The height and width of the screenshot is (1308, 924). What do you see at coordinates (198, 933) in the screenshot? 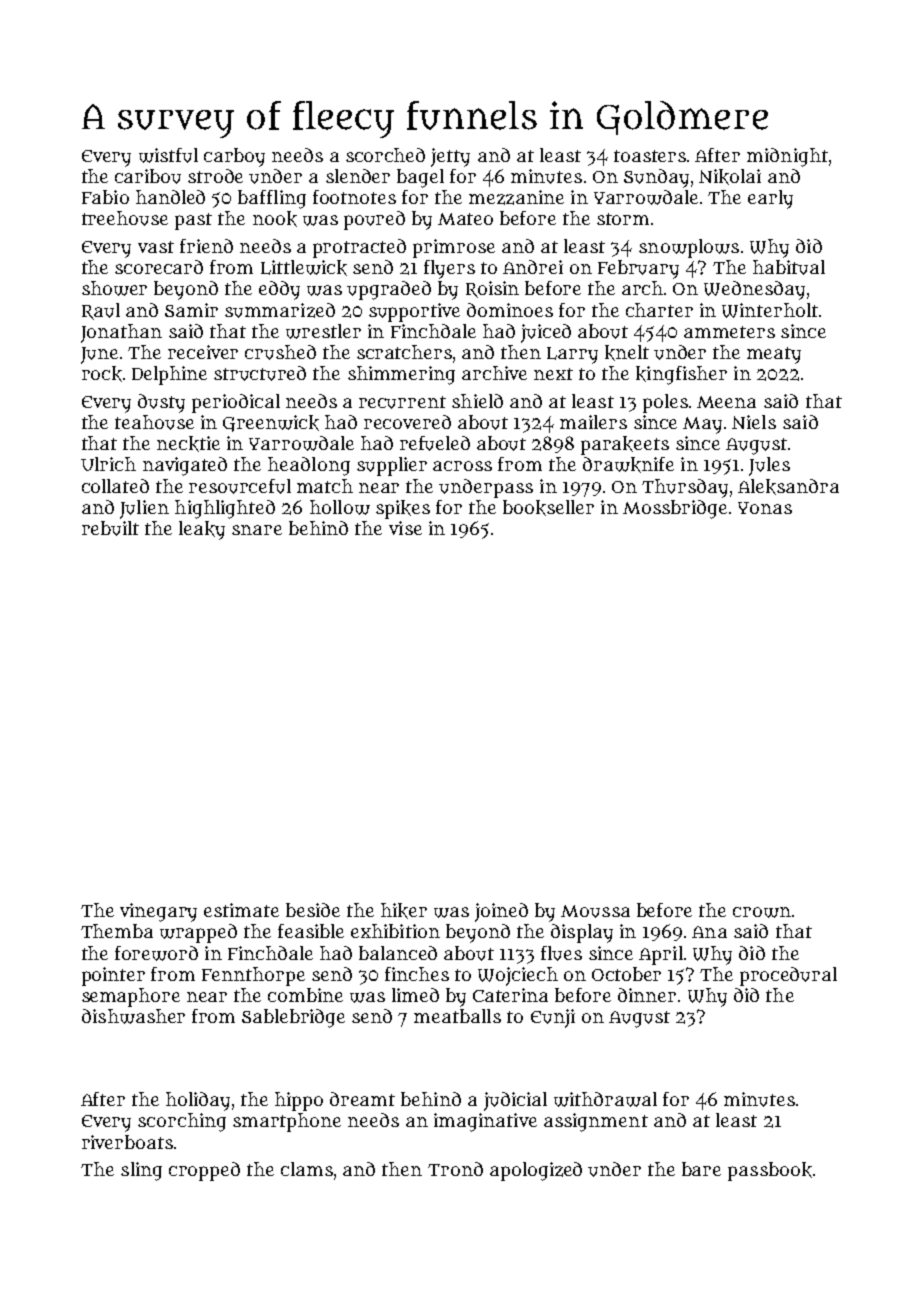
I see `wrapped` at bounding box center [198, 933].
